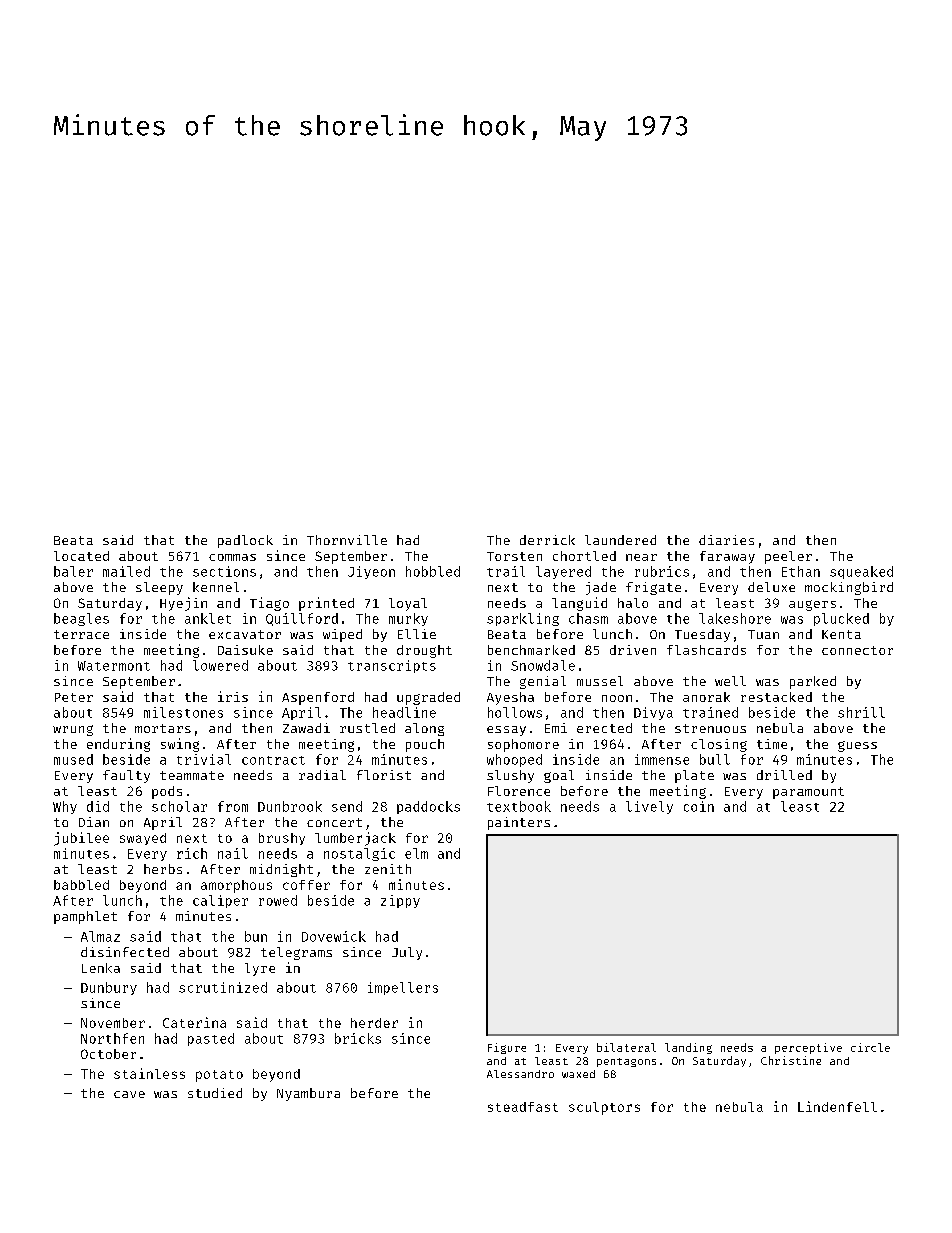 This page has width=952, height=1233. What do you see at coordinates (219, 1076) in the page?
I see `potato` at bounding box center [219, 1076].
